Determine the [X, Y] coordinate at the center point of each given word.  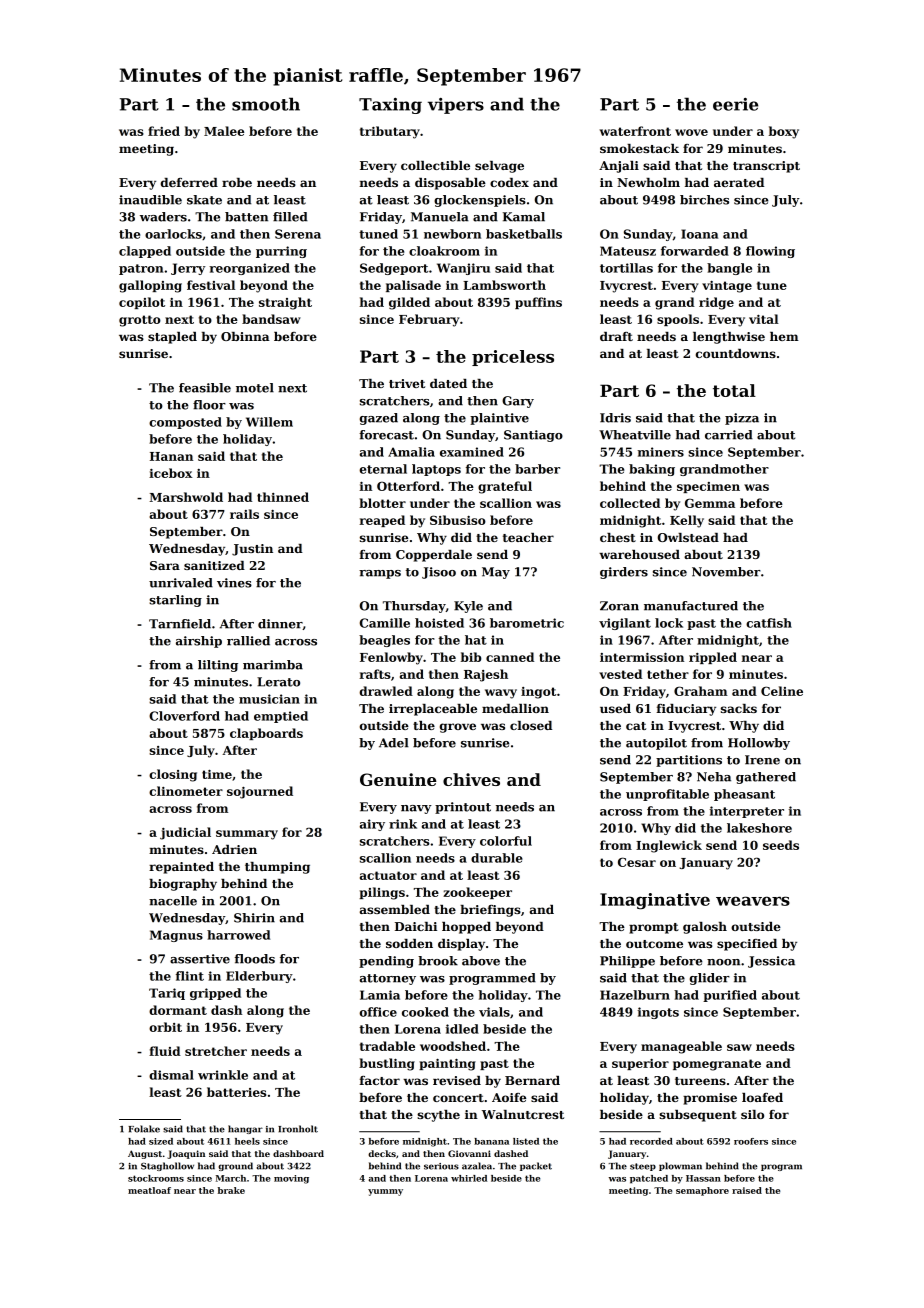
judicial [185, 833]
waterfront [635, 131]
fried [164, 131]
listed [526, 1141]
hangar [245, 1129]
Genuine [398, 779]
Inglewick [669, 846]
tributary [390, 132]
